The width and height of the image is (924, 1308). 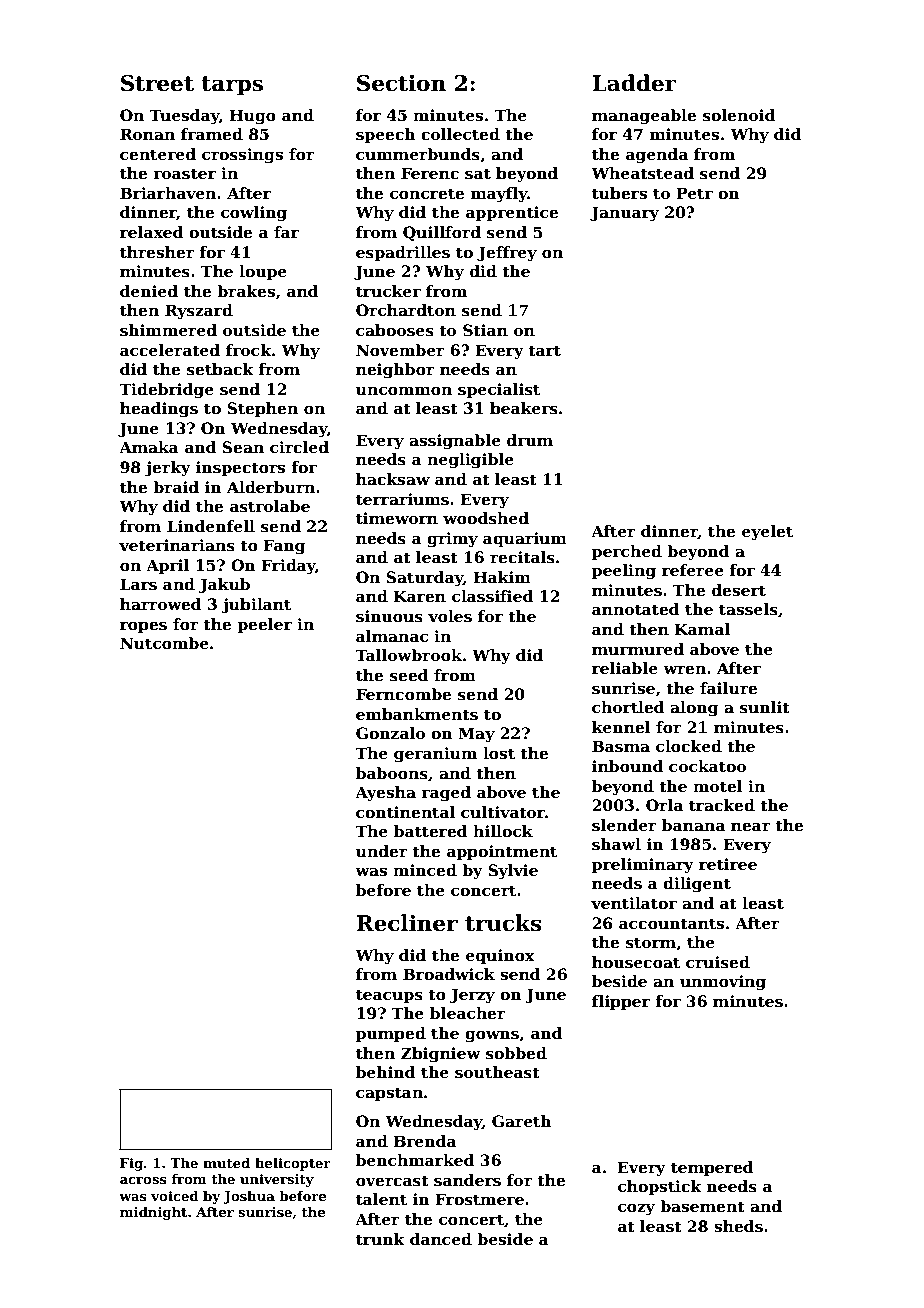 I want to click on January, so click(x=624, y=214).
